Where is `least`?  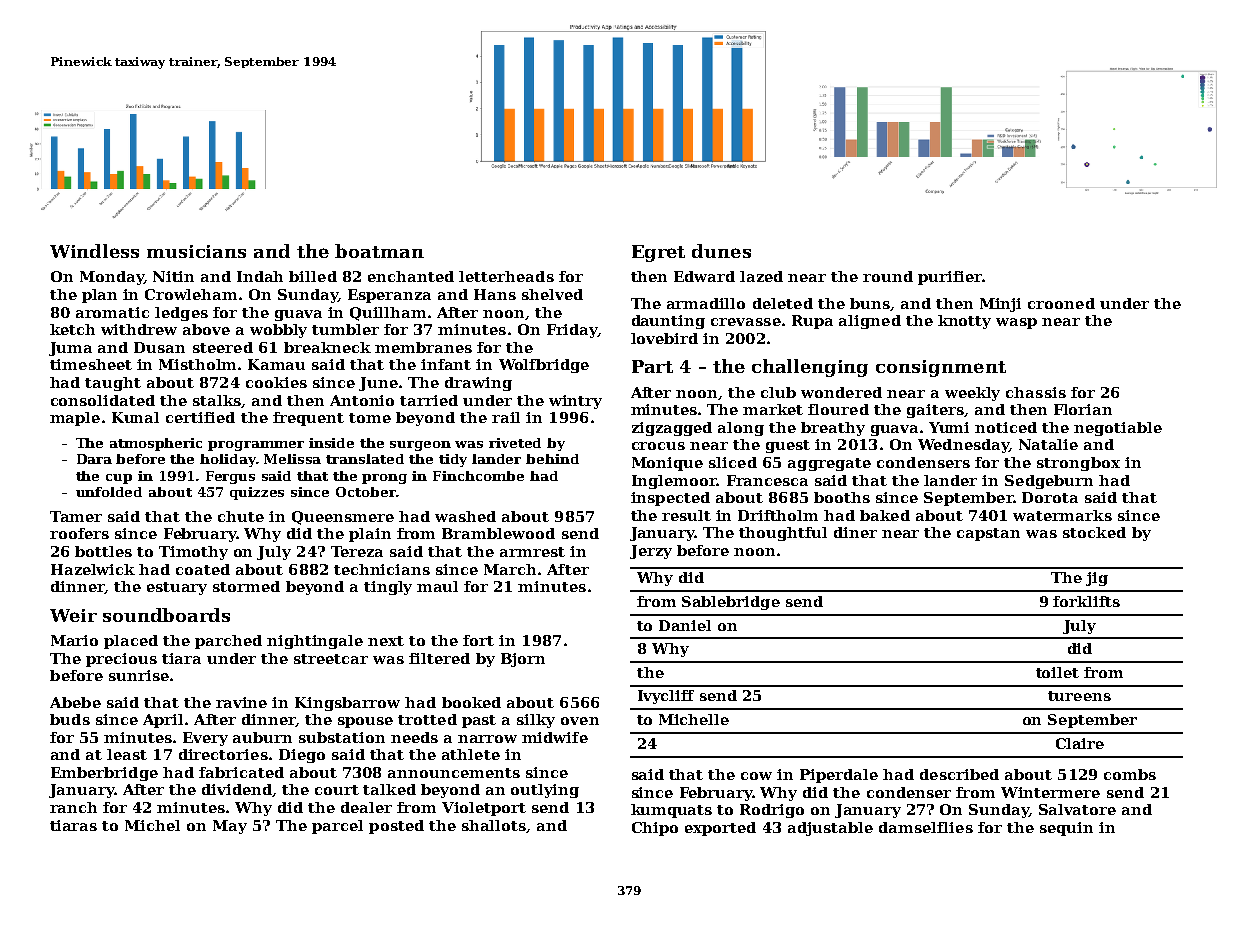 least is located at coordinates (127, 754).
